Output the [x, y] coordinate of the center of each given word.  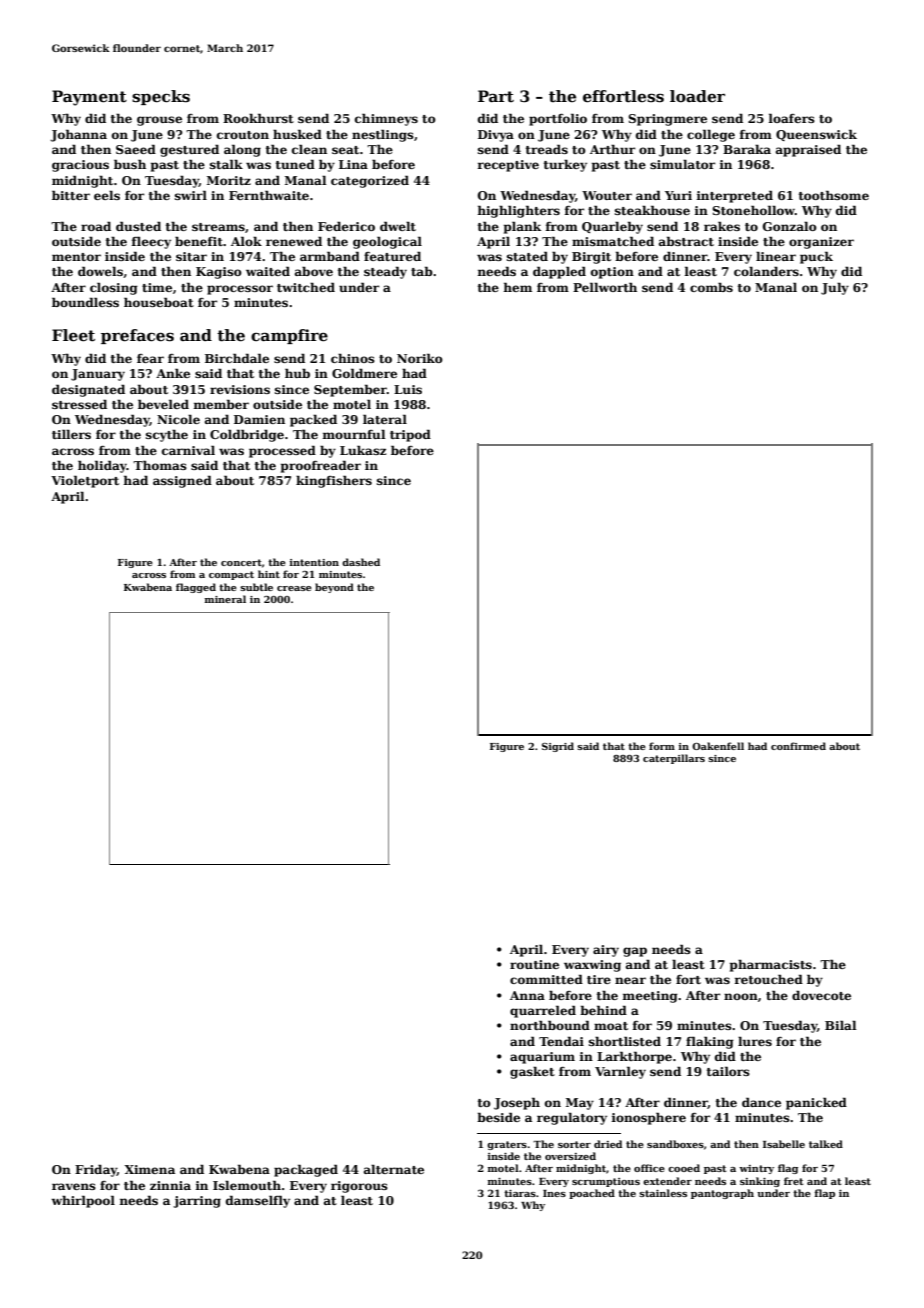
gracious [80, 166]
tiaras [520, 1193]
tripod [410, 435]
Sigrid [558, 747]
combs [711, 287]
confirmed [798, 746]
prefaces [137, 336]
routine [534, 964]
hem [518, 287]
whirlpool [83, 1201]
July [835, 288]
